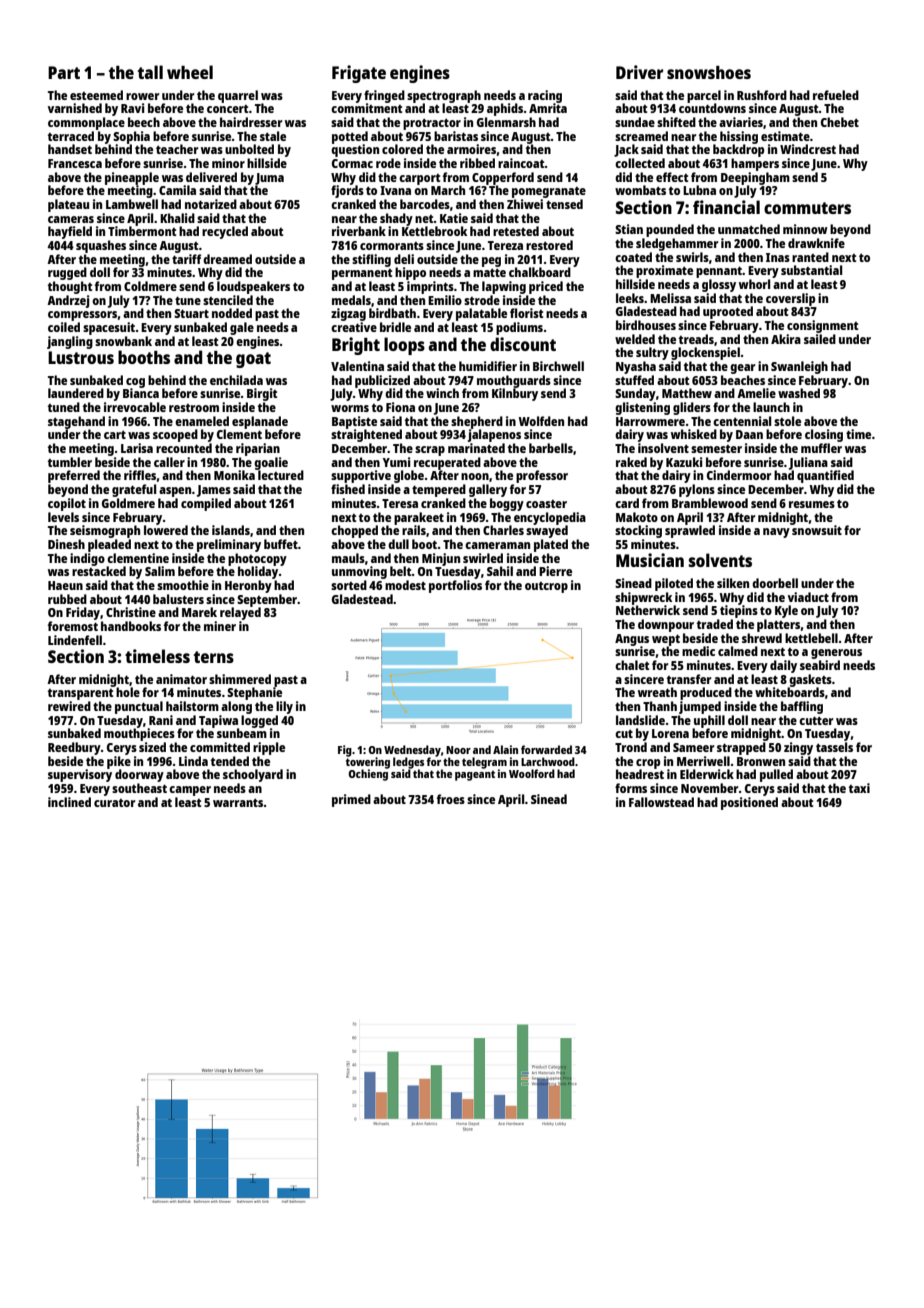 The height and width of the page is (1308, 924). Describe the element at coordinates (816, 720) in the page. I see `cutter` at that location.
